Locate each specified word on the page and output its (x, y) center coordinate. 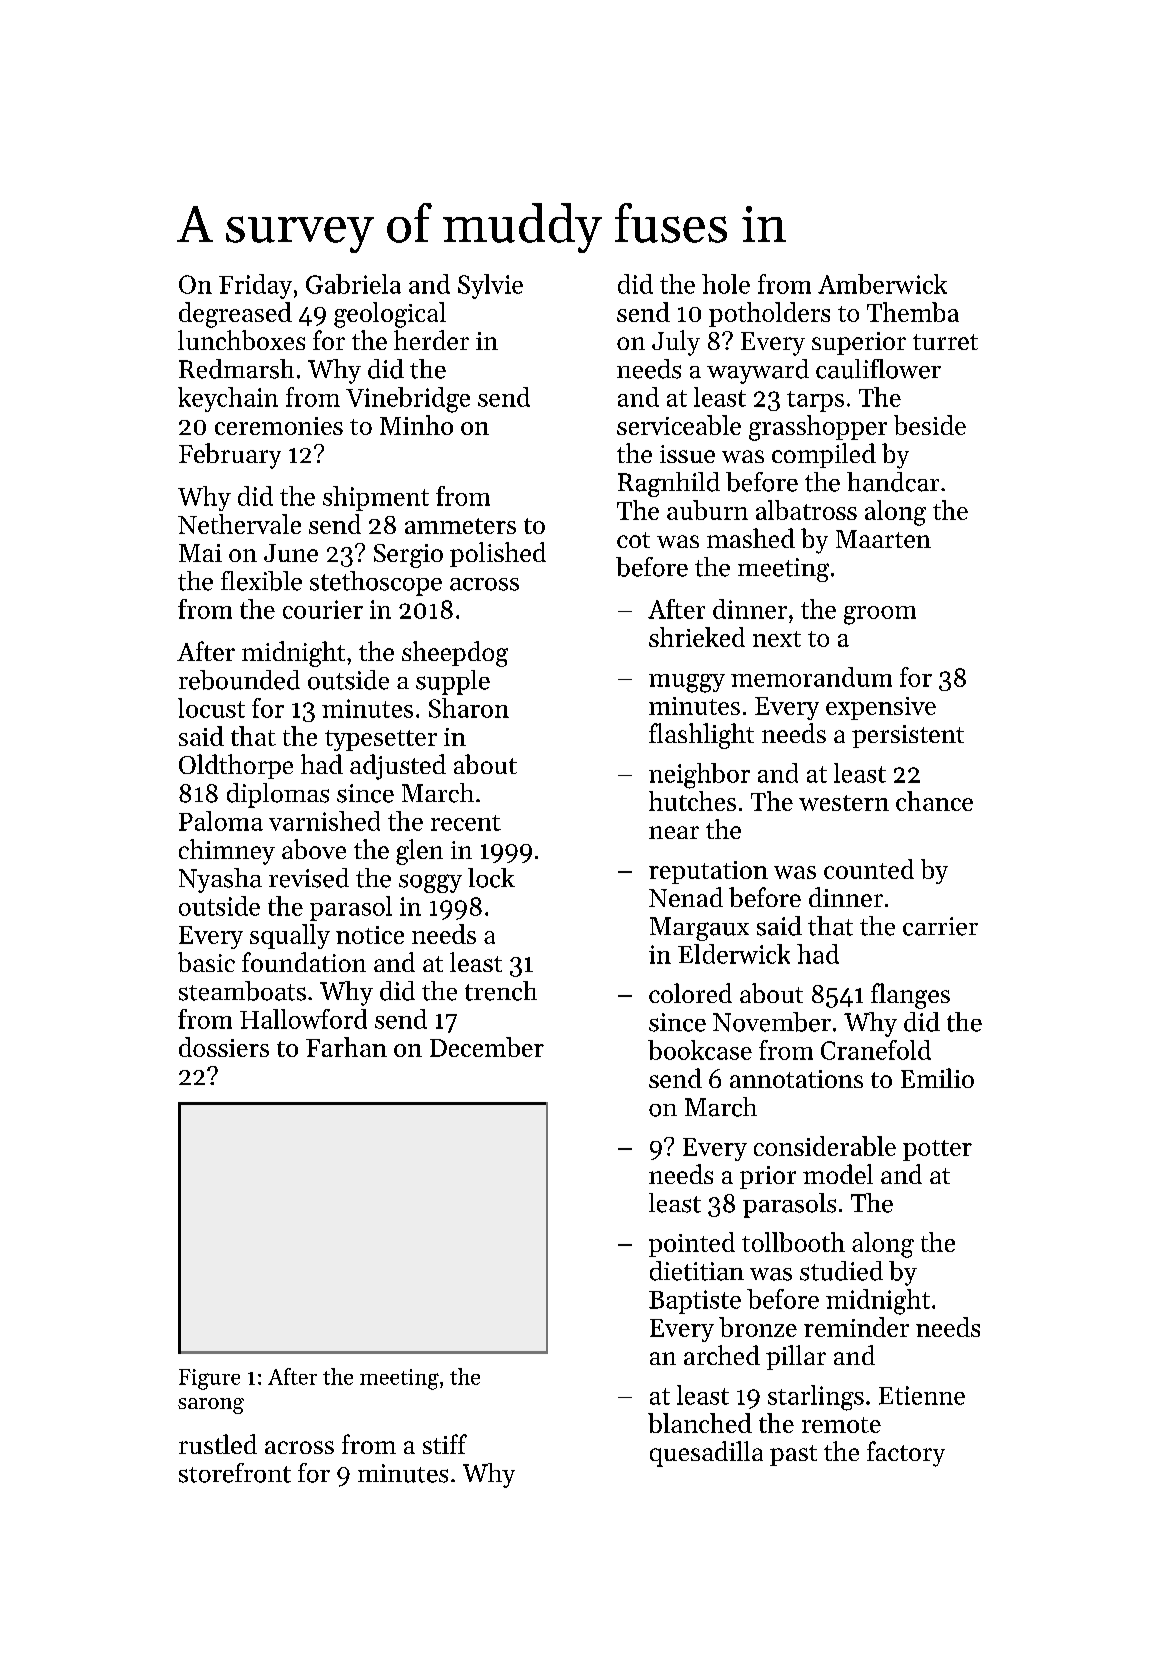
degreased (235, 315)
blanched (700, 1423)
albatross (806, 510)
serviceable (679, 425)
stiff (445, 1444)
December (487, 1047)
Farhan (346, 1047)
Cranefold (876, 1050)
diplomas (278, 795)
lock (491, 878)
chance (934, 801)
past (793, 1455)
